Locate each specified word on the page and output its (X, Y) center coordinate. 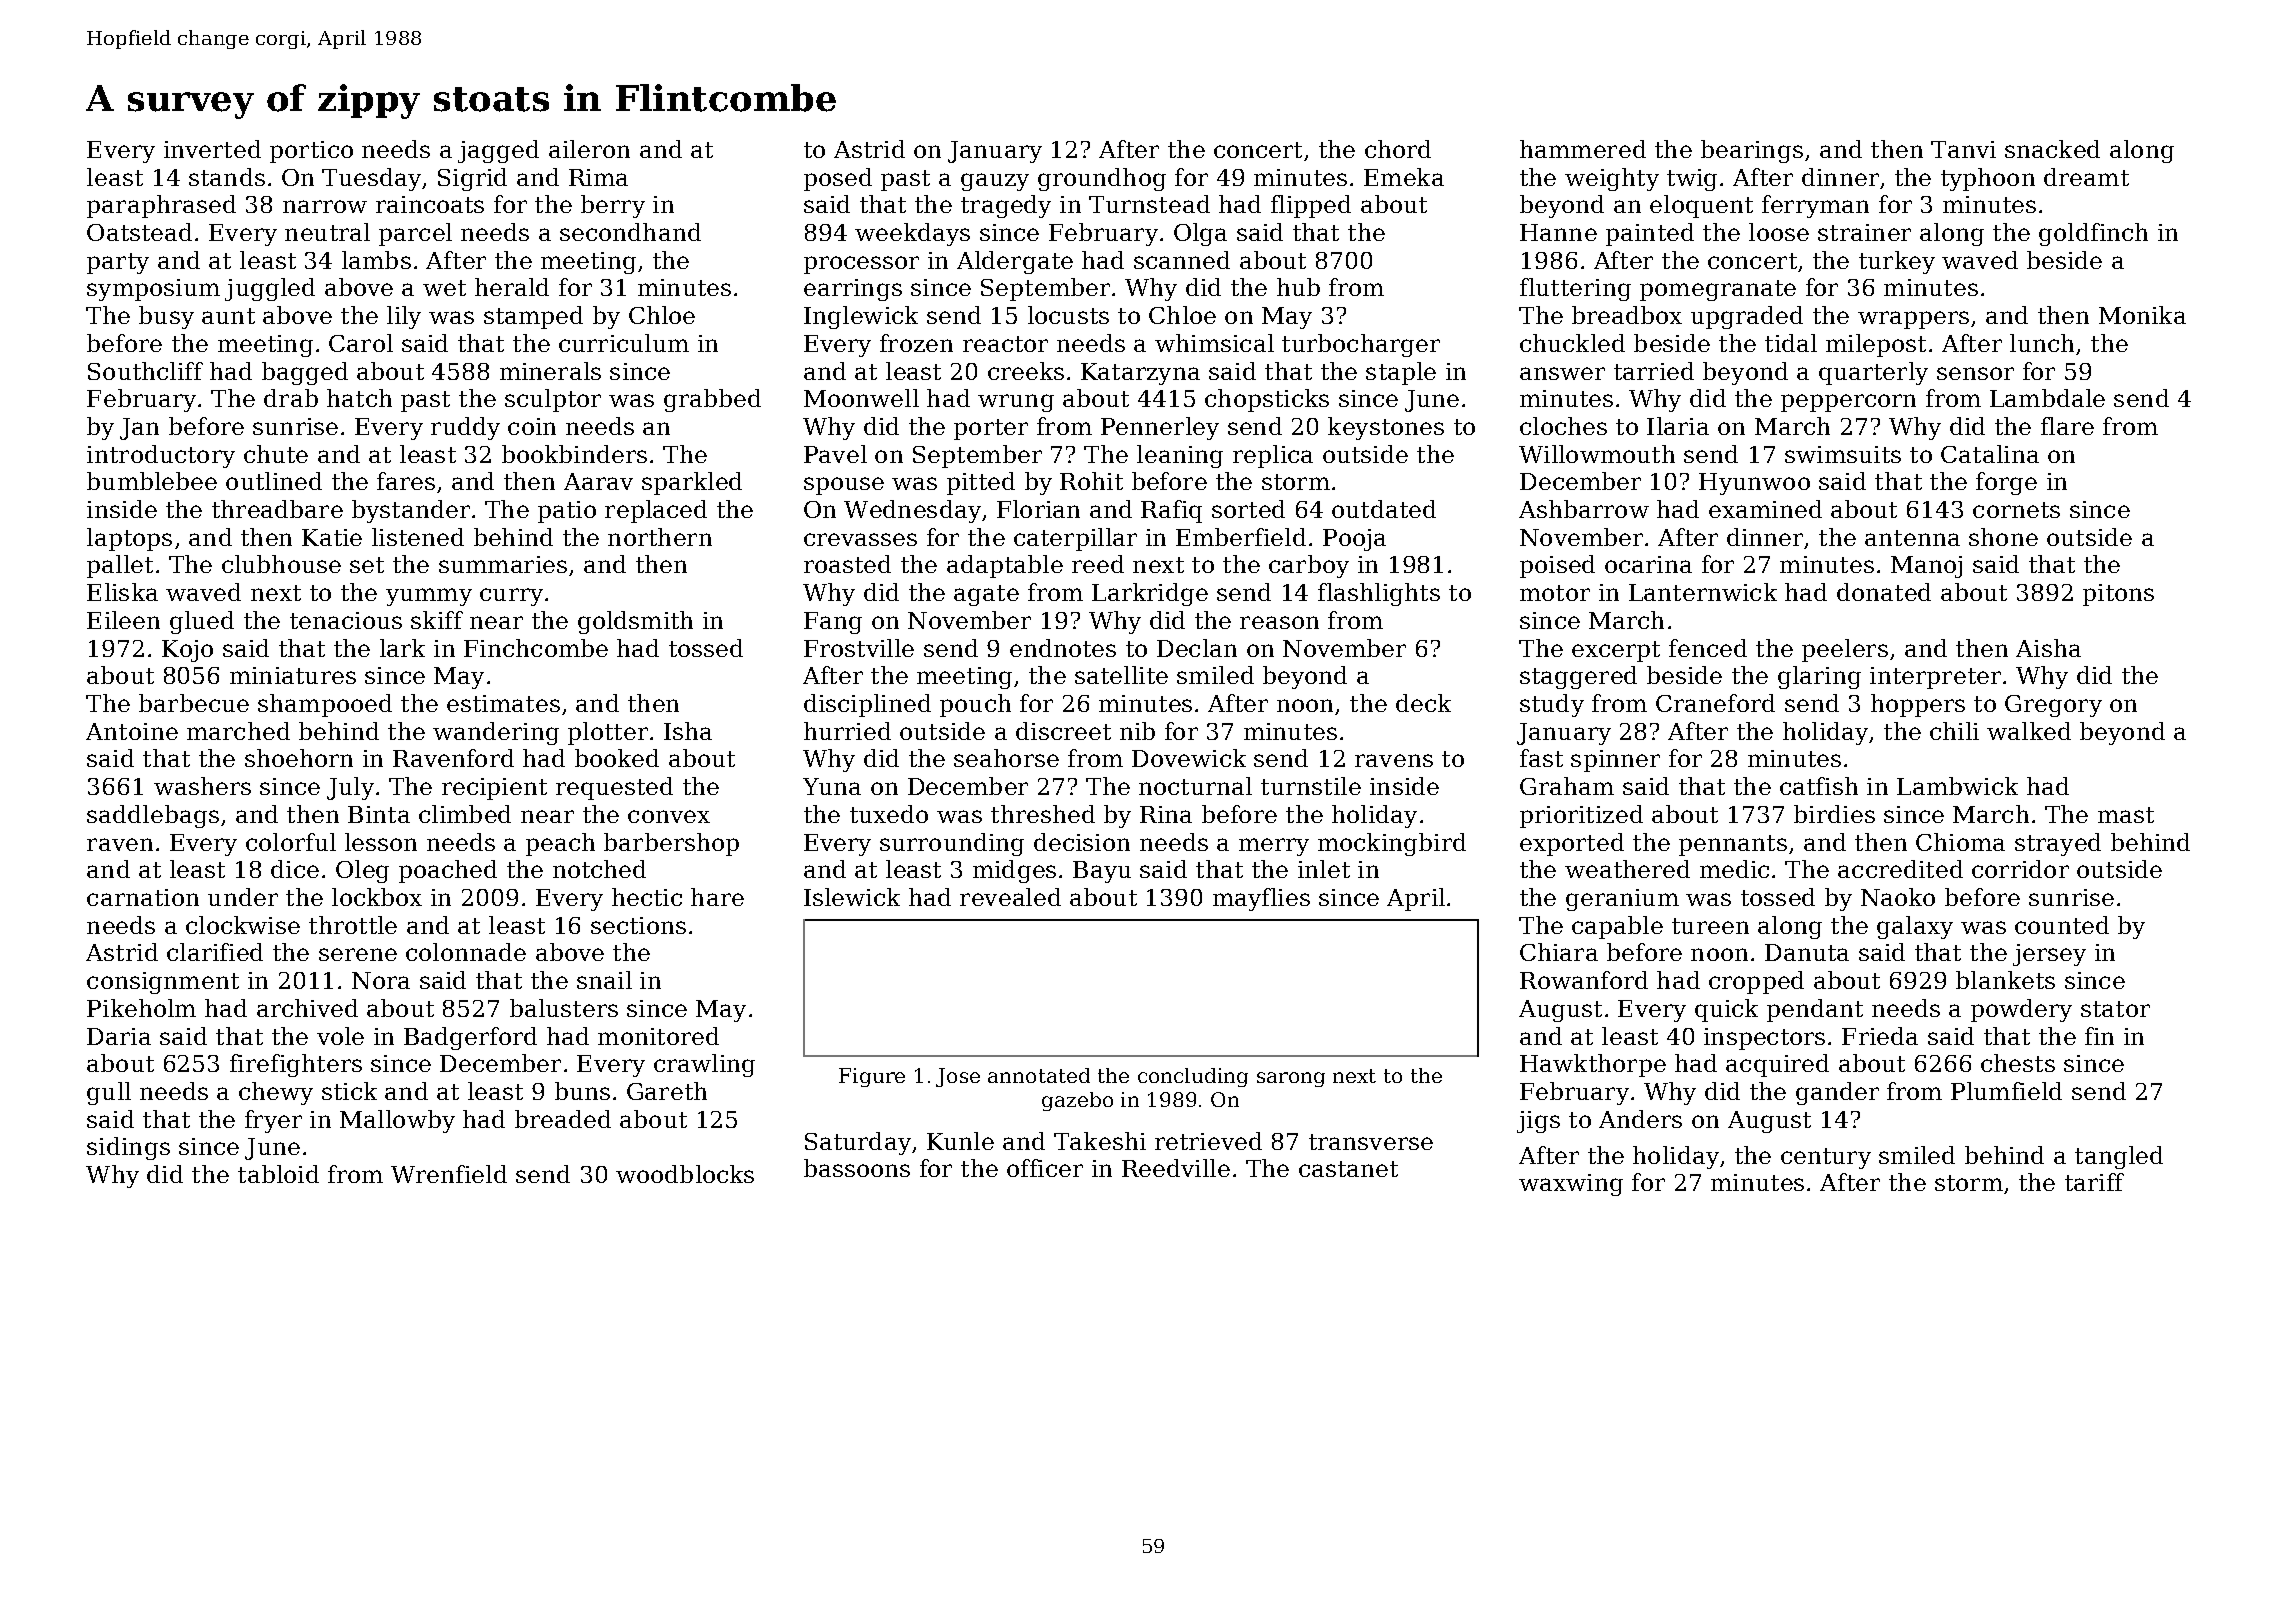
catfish (1819, 786)
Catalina (1990, 454)
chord (1398, 149)
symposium (153, 290)
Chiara (1559, 952)
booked (617, 758)
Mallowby (397, 1121)
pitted (981, 483)
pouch (975, 705)
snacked (2052, 149)
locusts (1068, 315)
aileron (589, 149)
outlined (274, 481)
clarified (215, 952)
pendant (1815, 1010)
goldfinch (2093, 234)
